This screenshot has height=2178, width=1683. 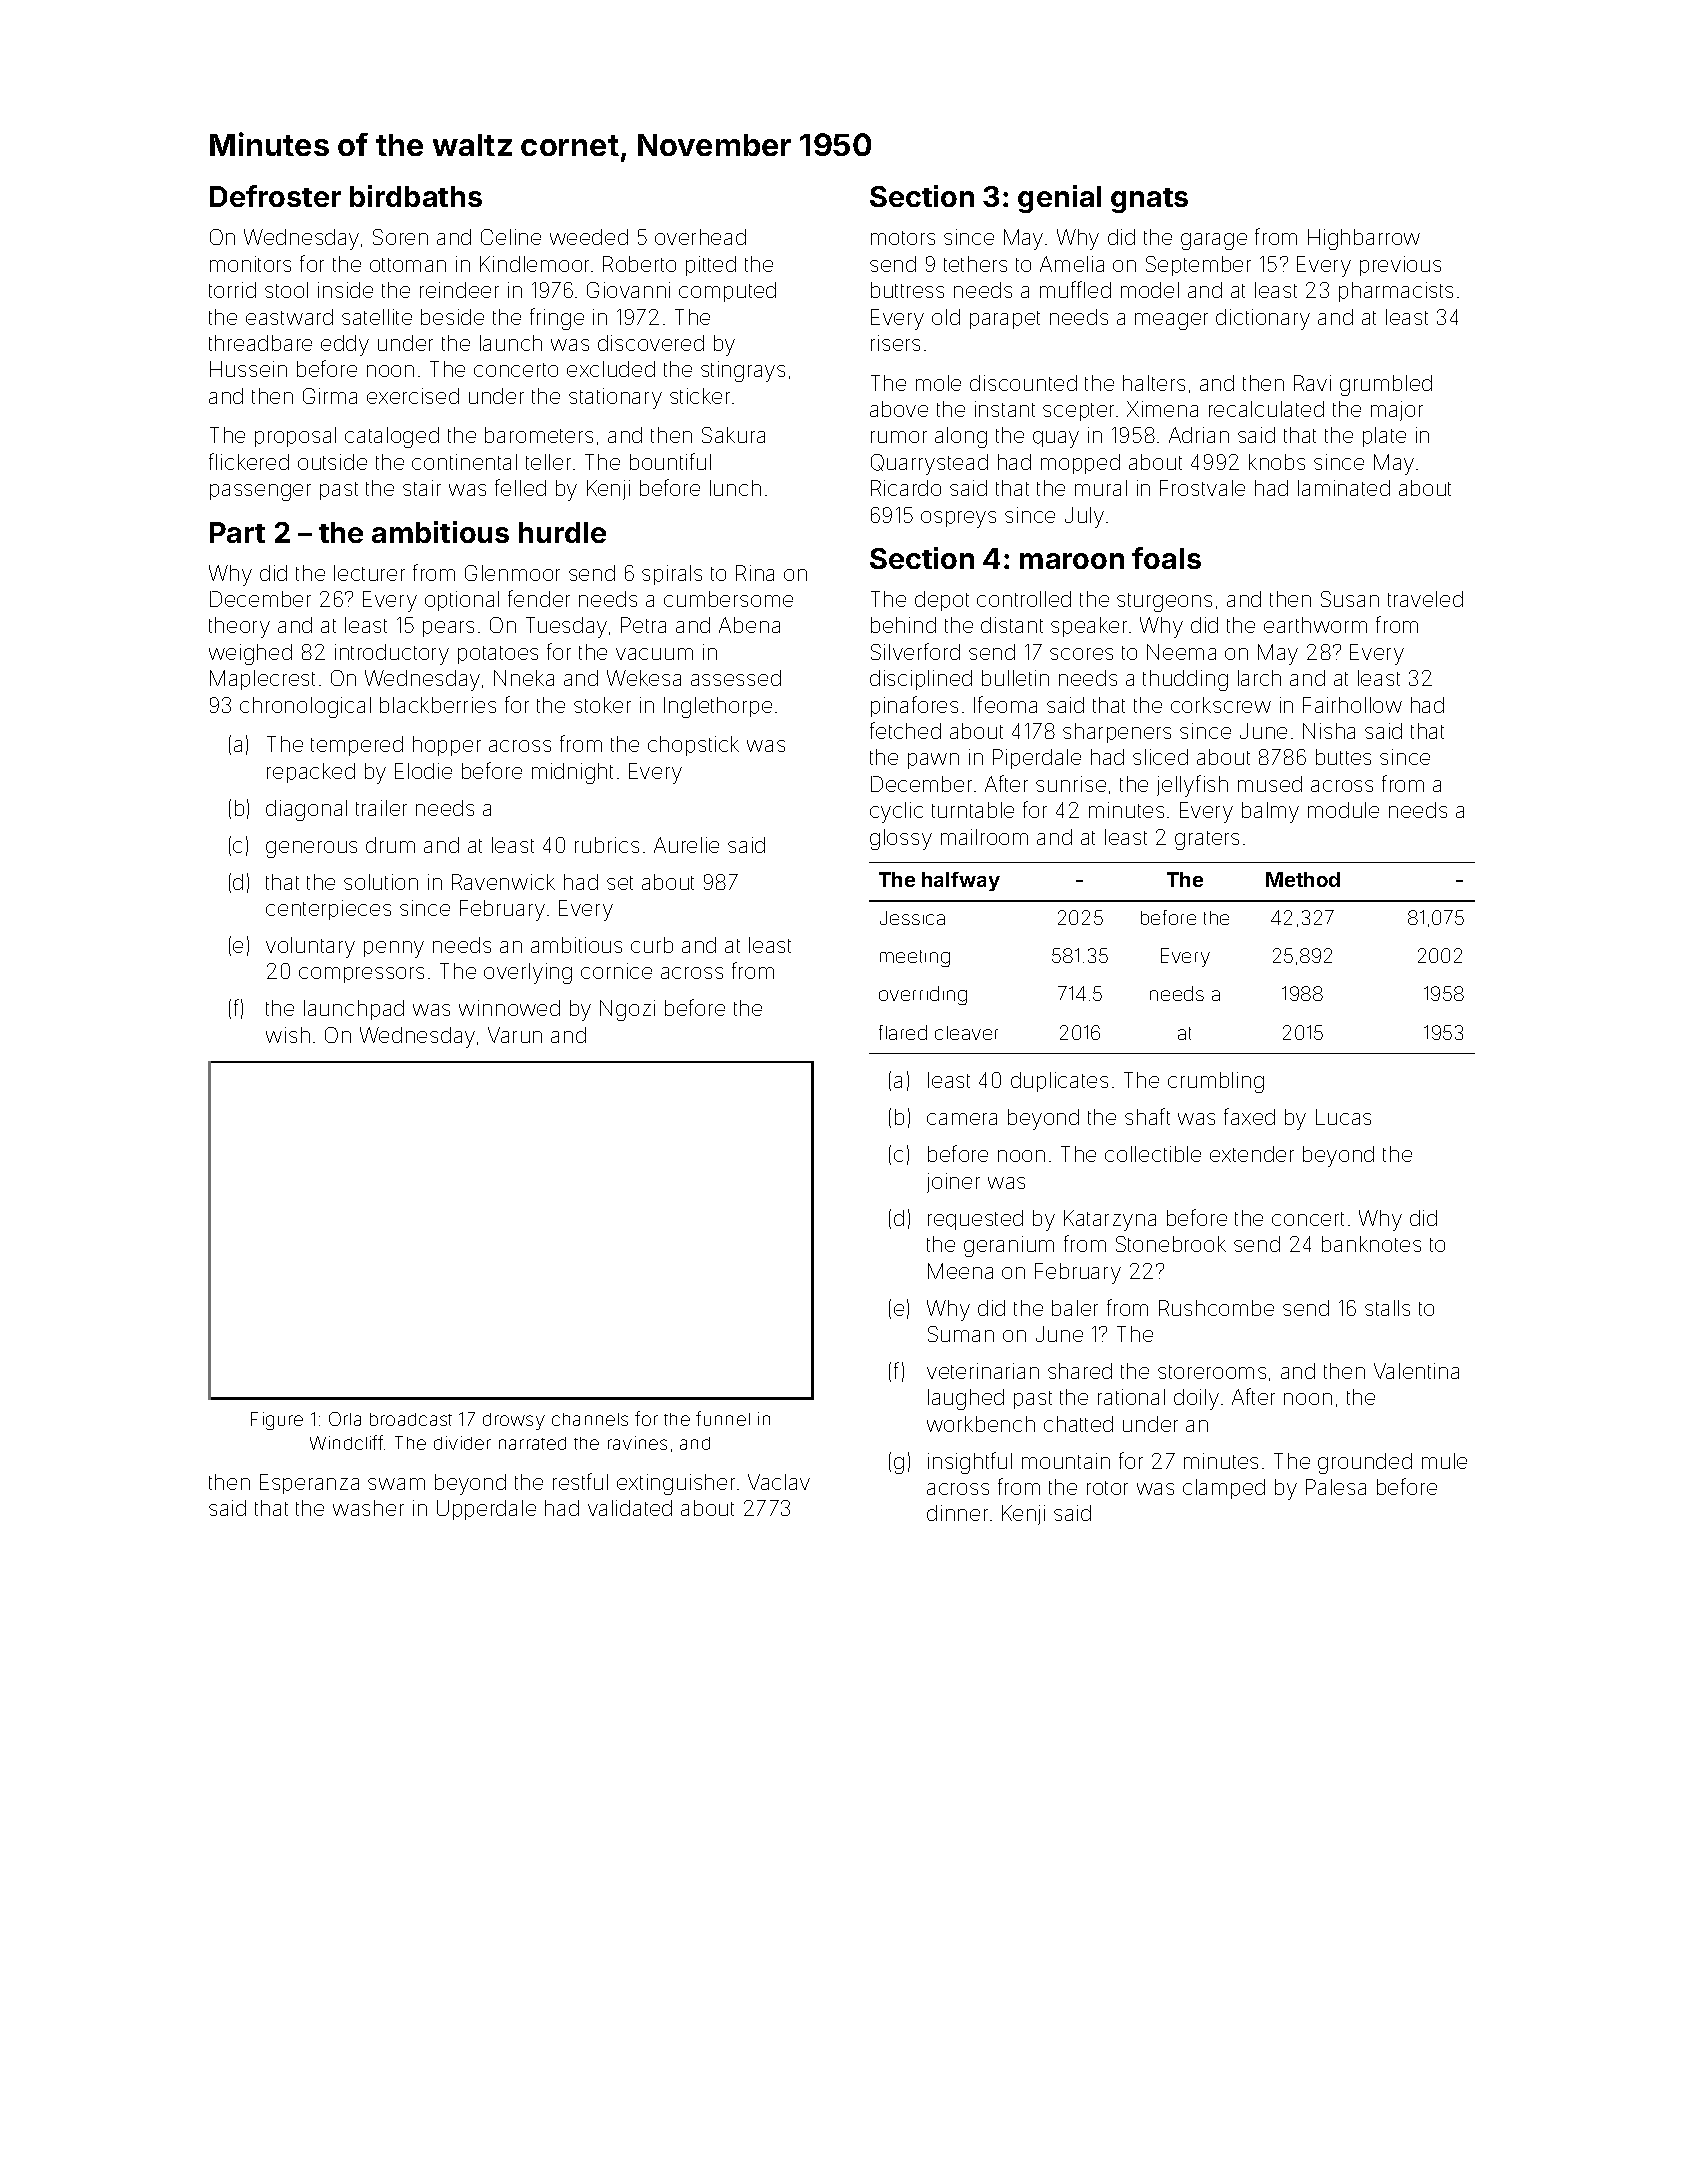 What do you see at coordinates (416, 196) in the screenshot?
I see `birdbaths` at bounding box center [416, 196].
